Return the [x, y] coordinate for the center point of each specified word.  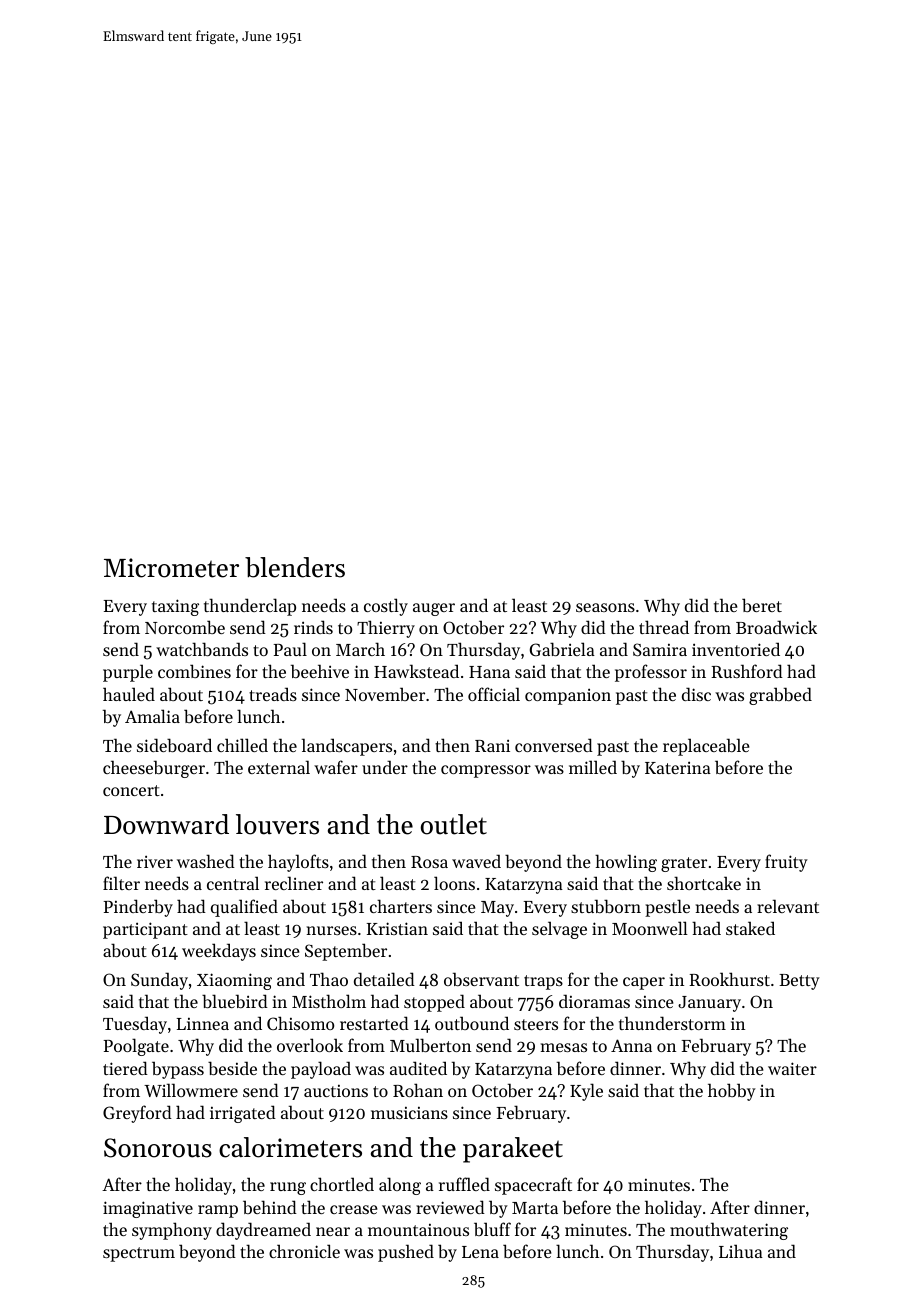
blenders [295, 567]
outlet [454, 824]
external [279, 767]
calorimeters [290, 1147]
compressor [486, 771]
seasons [605, 607]
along [400, 1186]
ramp [218, 1211]
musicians [409, 1113]
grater [684, 864]
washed [206, 861]
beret [762, 605]
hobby [732, 1092]
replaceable [706, 747]
